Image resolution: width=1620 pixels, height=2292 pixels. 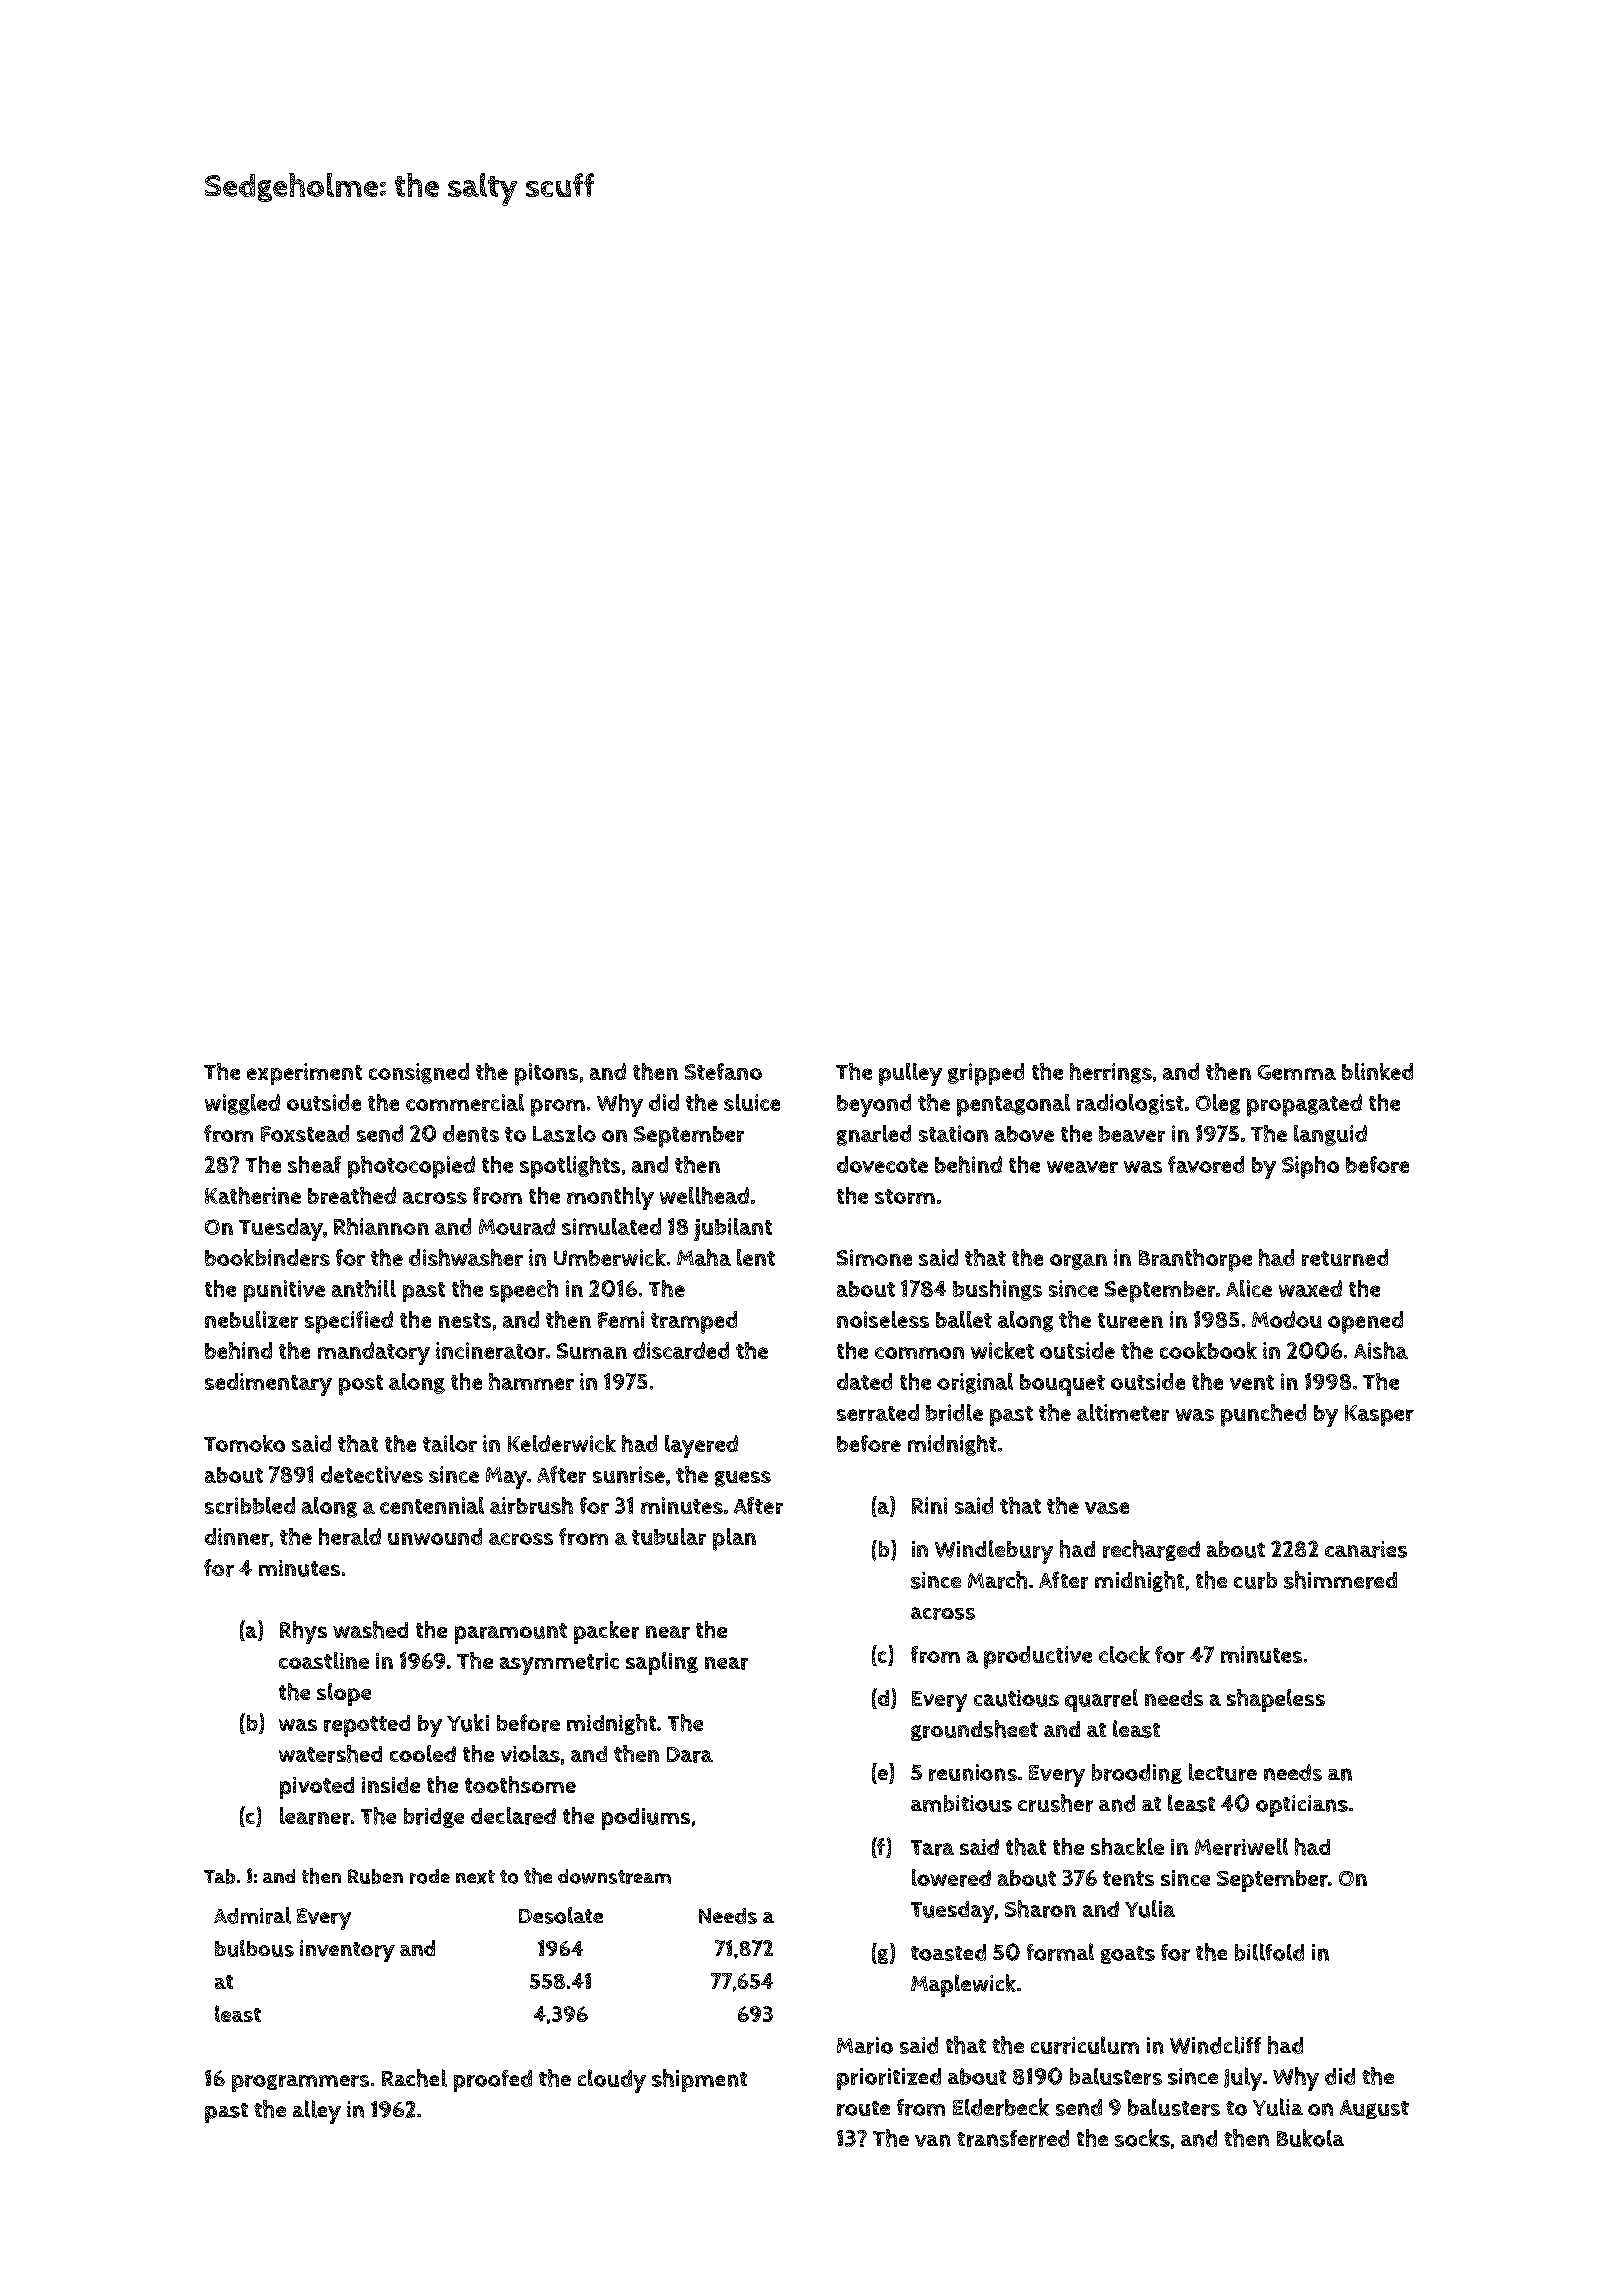 What do you see at coordinates (1123, 1412) in the screenshot?
I see `altimeter` at bounding box center [1123, 1412].
